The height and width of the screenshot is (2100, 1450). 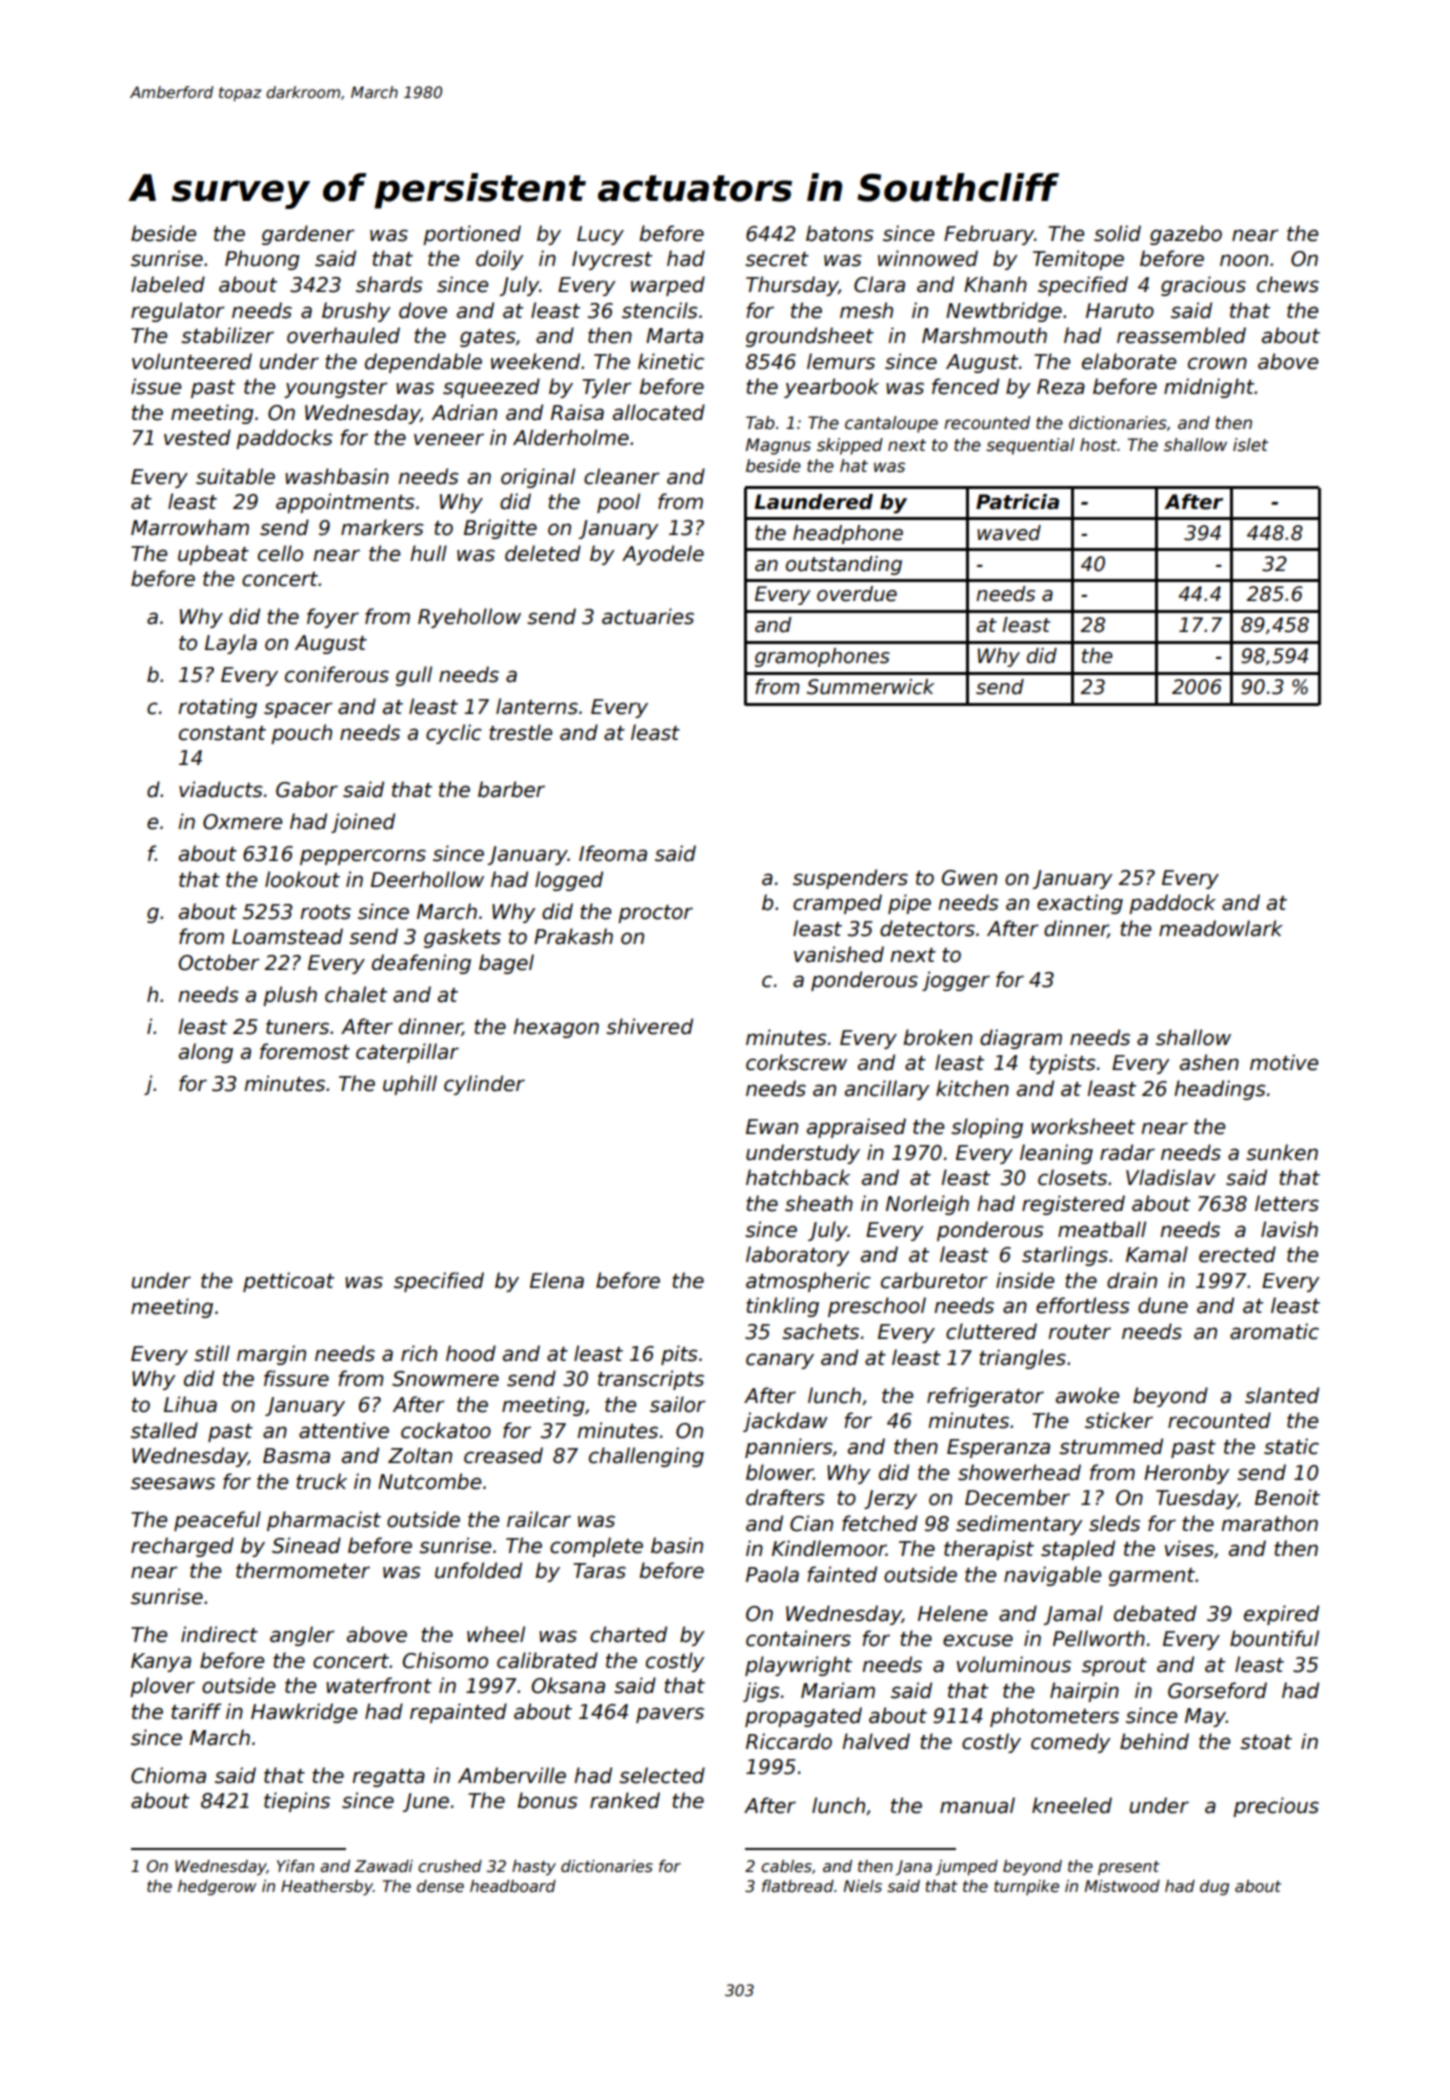 What do you see at coordinates (663, 555) in the screenshot?
I see `Ayodele` at bounding box center [663, 555].
